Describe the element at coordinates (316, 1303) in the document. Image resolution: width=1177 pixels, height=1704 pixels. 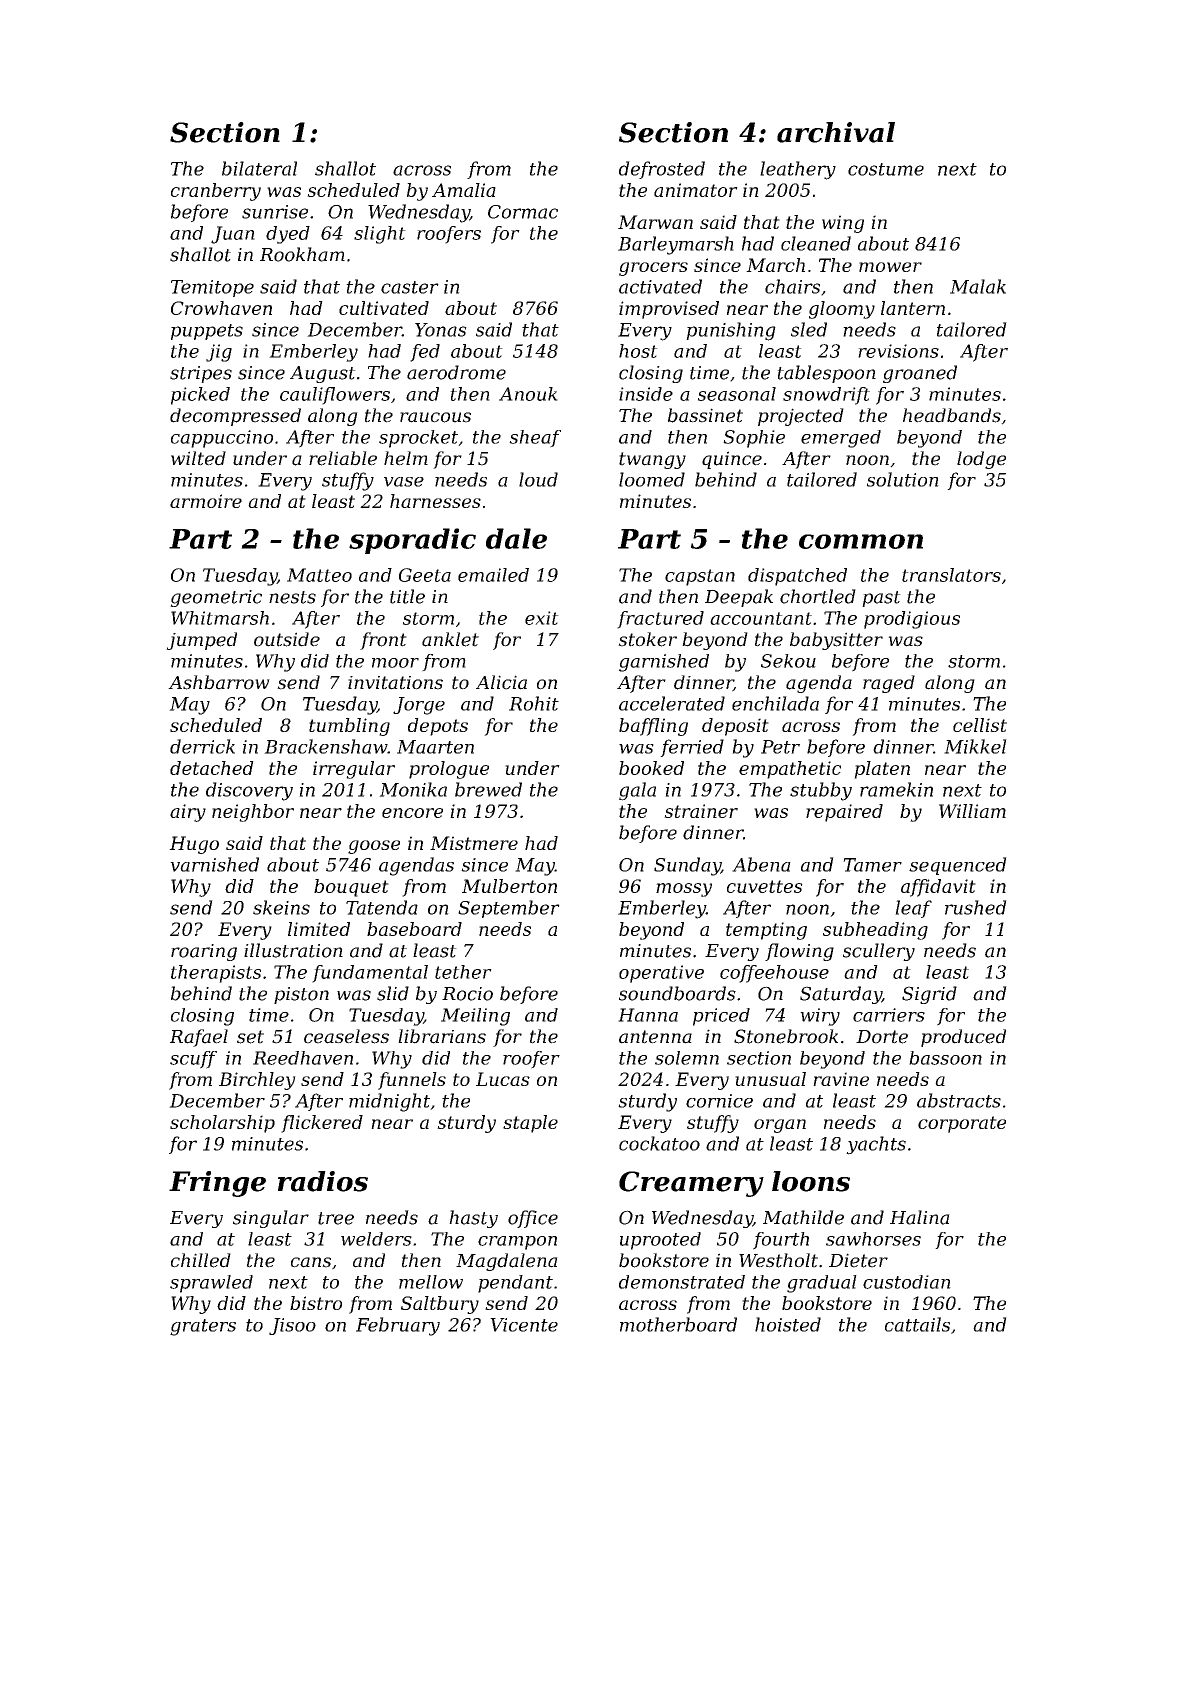
I see `bistro` at that location.
